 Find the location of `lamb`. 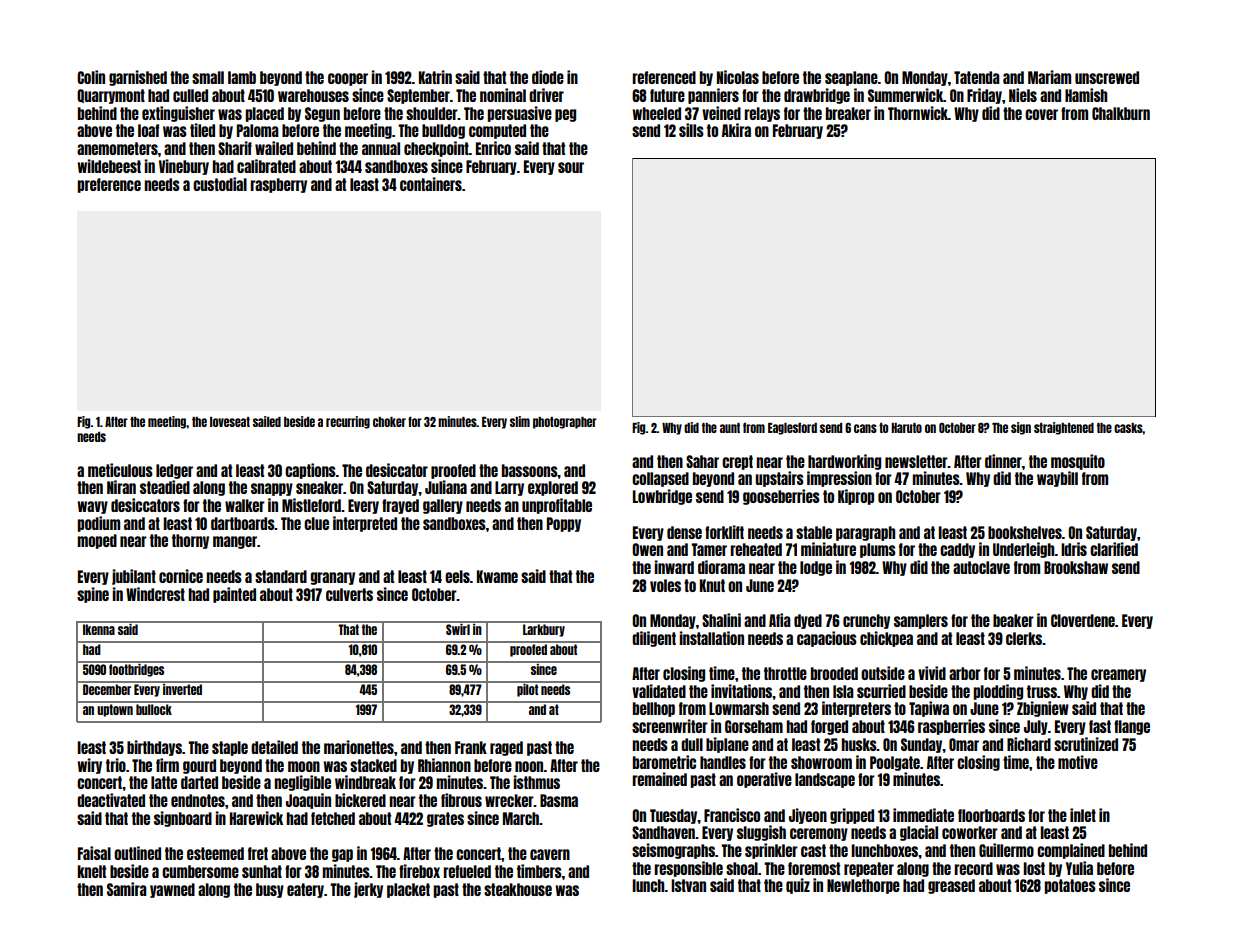

lamb is located at coordinates (242, 77).
